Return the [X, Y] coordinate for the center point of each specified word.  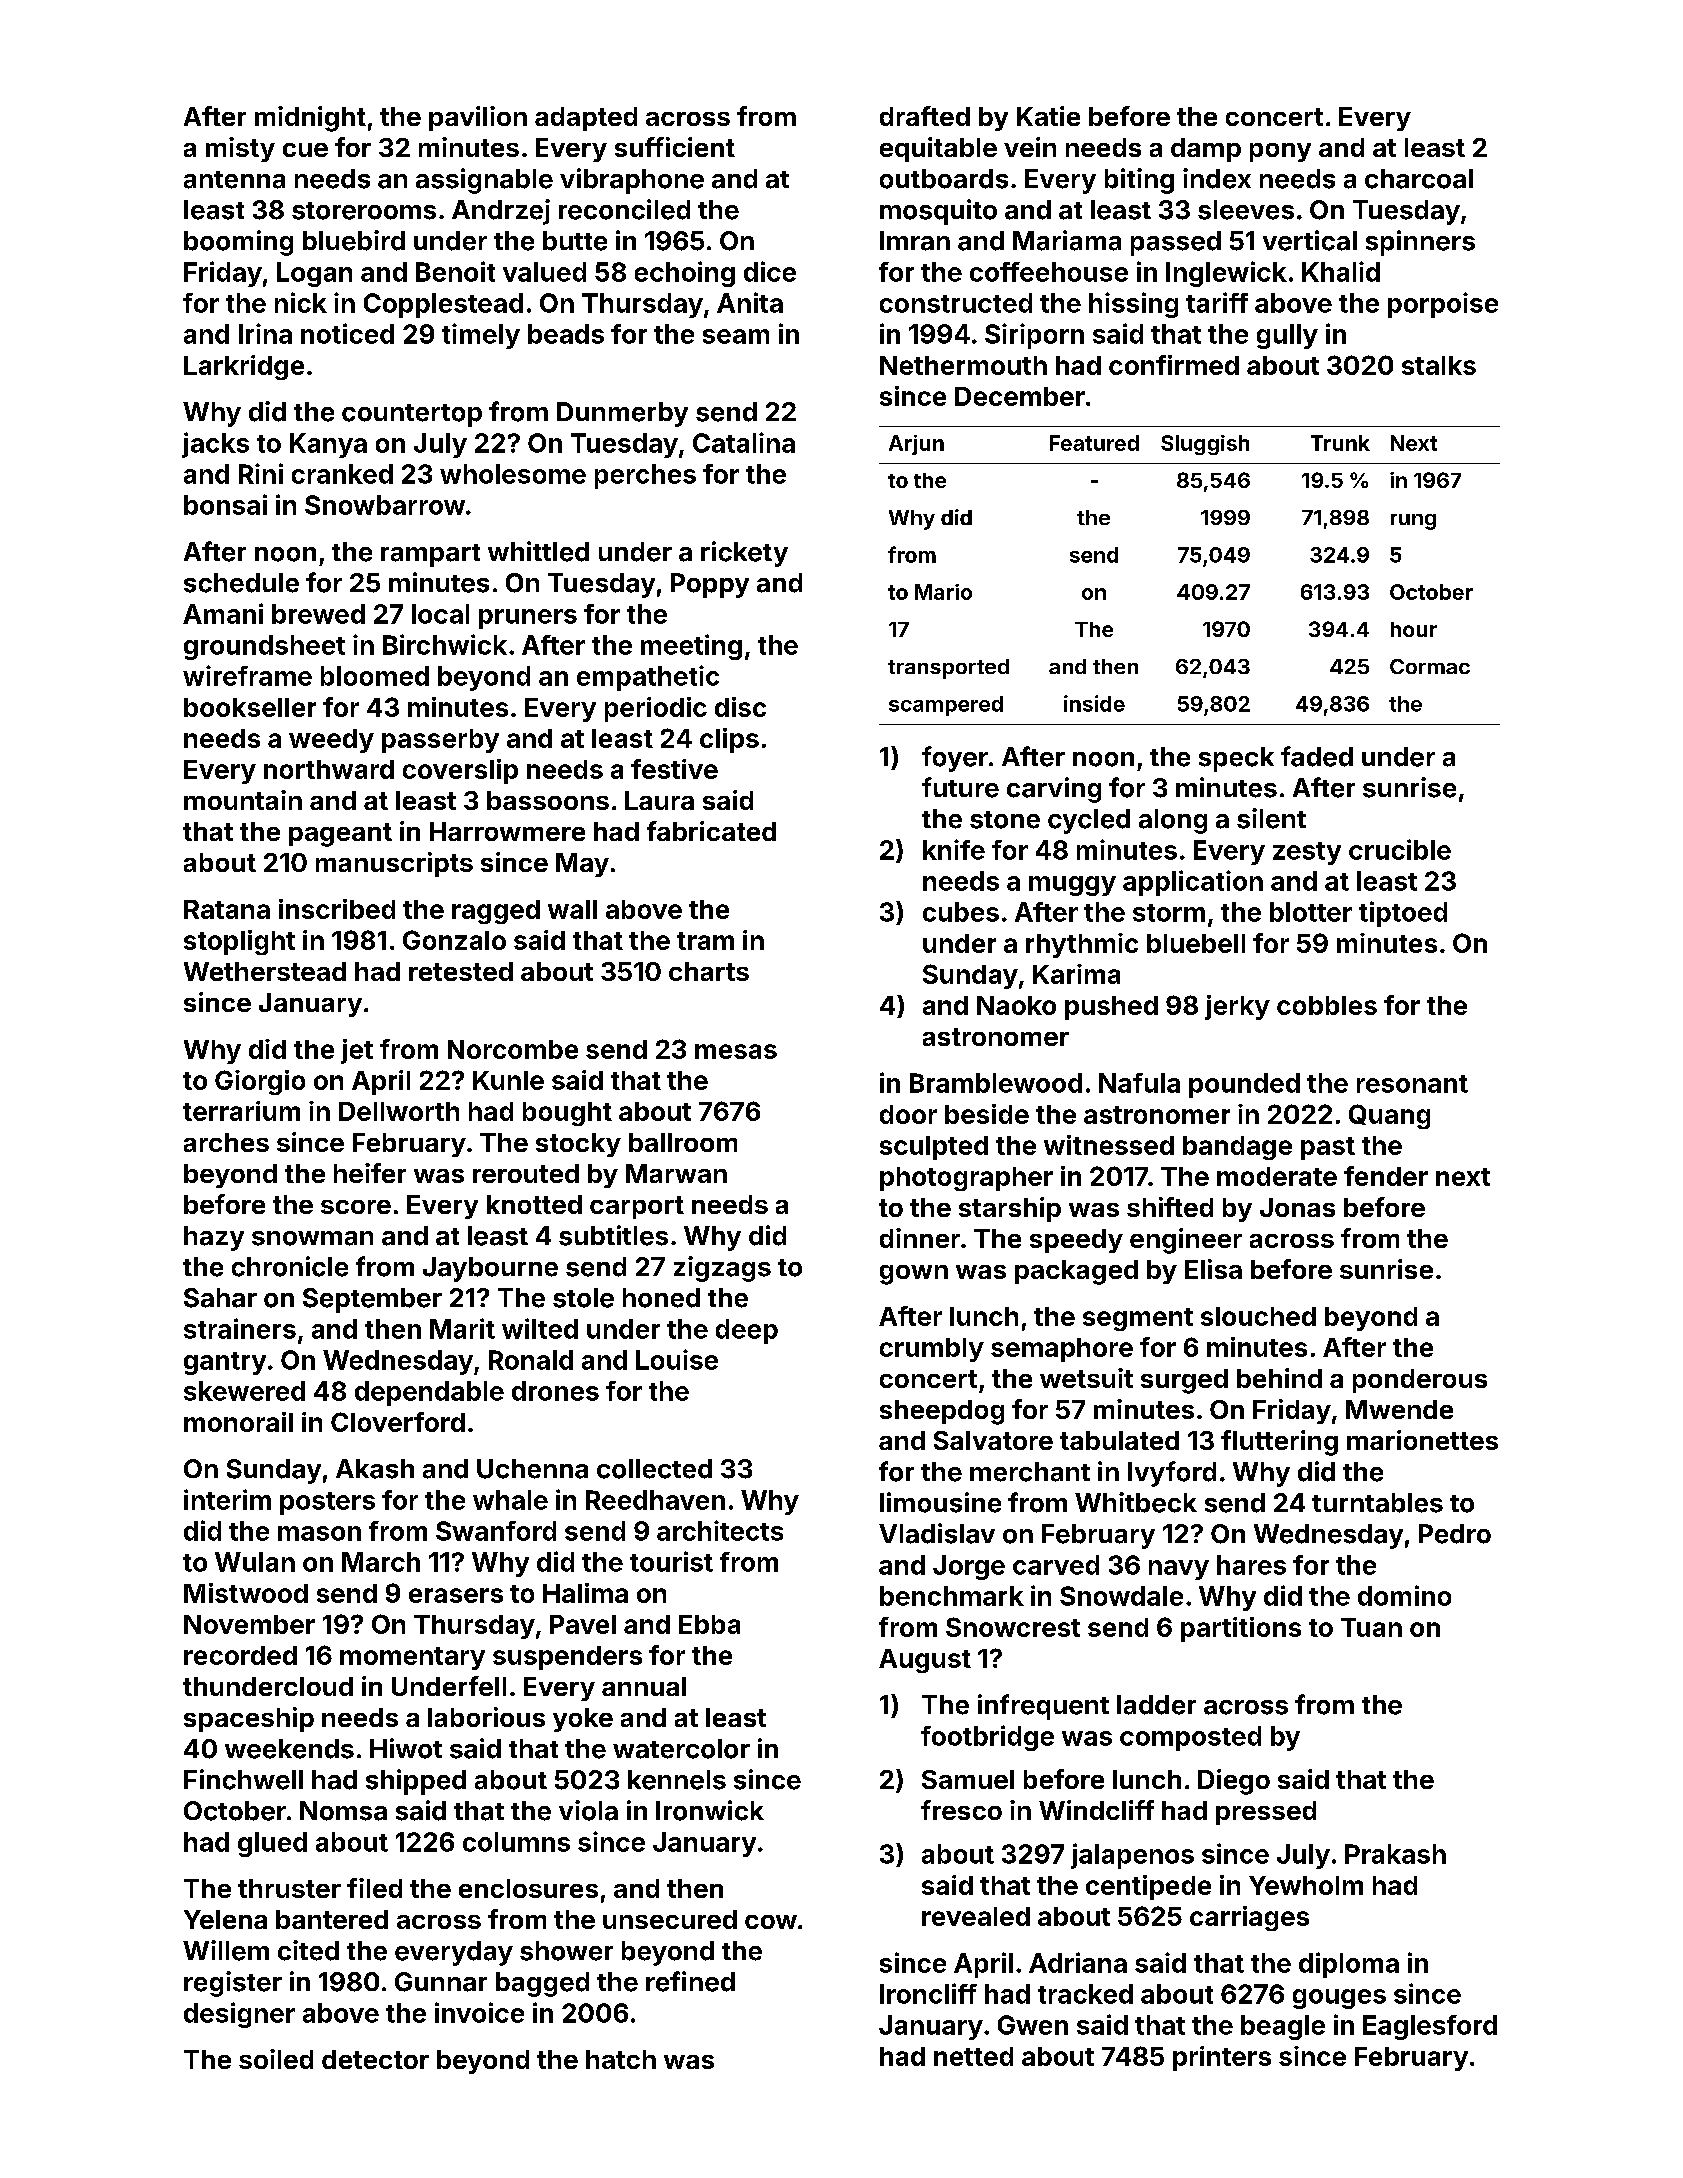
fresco [961, 1810]
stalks [1439, 365]
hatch [621, 2059]
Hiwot [406, 1748]
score [356, 1207]
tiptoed [1403, 914]
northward [329, 769]
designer [239, 2015]
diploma [1349, 1965]
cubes [961, 912]
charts [709, 971]
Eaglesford [1430, 2027]
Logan [314, 274]
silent [1271, 818]
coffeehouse [1049, 272]
